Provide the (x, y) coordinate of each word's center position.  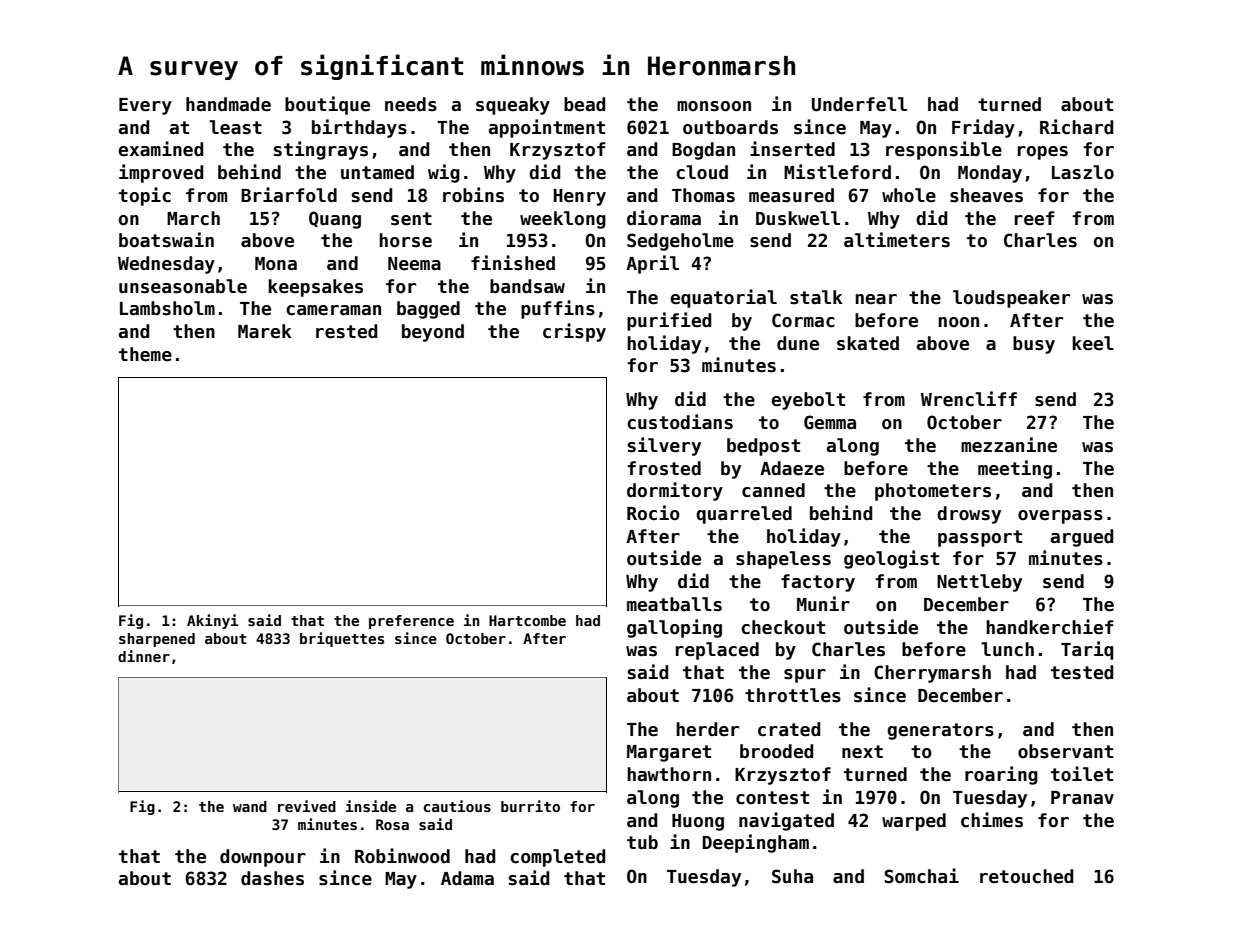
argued (1082, 538)
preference (411, 622)
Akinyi (212, 621)
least (235, 127)
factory (818, 583)
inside (371, 806)
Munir (823, 604)
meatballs (674, 604)
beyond (433, 333)
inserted (792, 149)
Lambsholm (167, 308)
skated (868, 343)
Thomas (703, 195)
